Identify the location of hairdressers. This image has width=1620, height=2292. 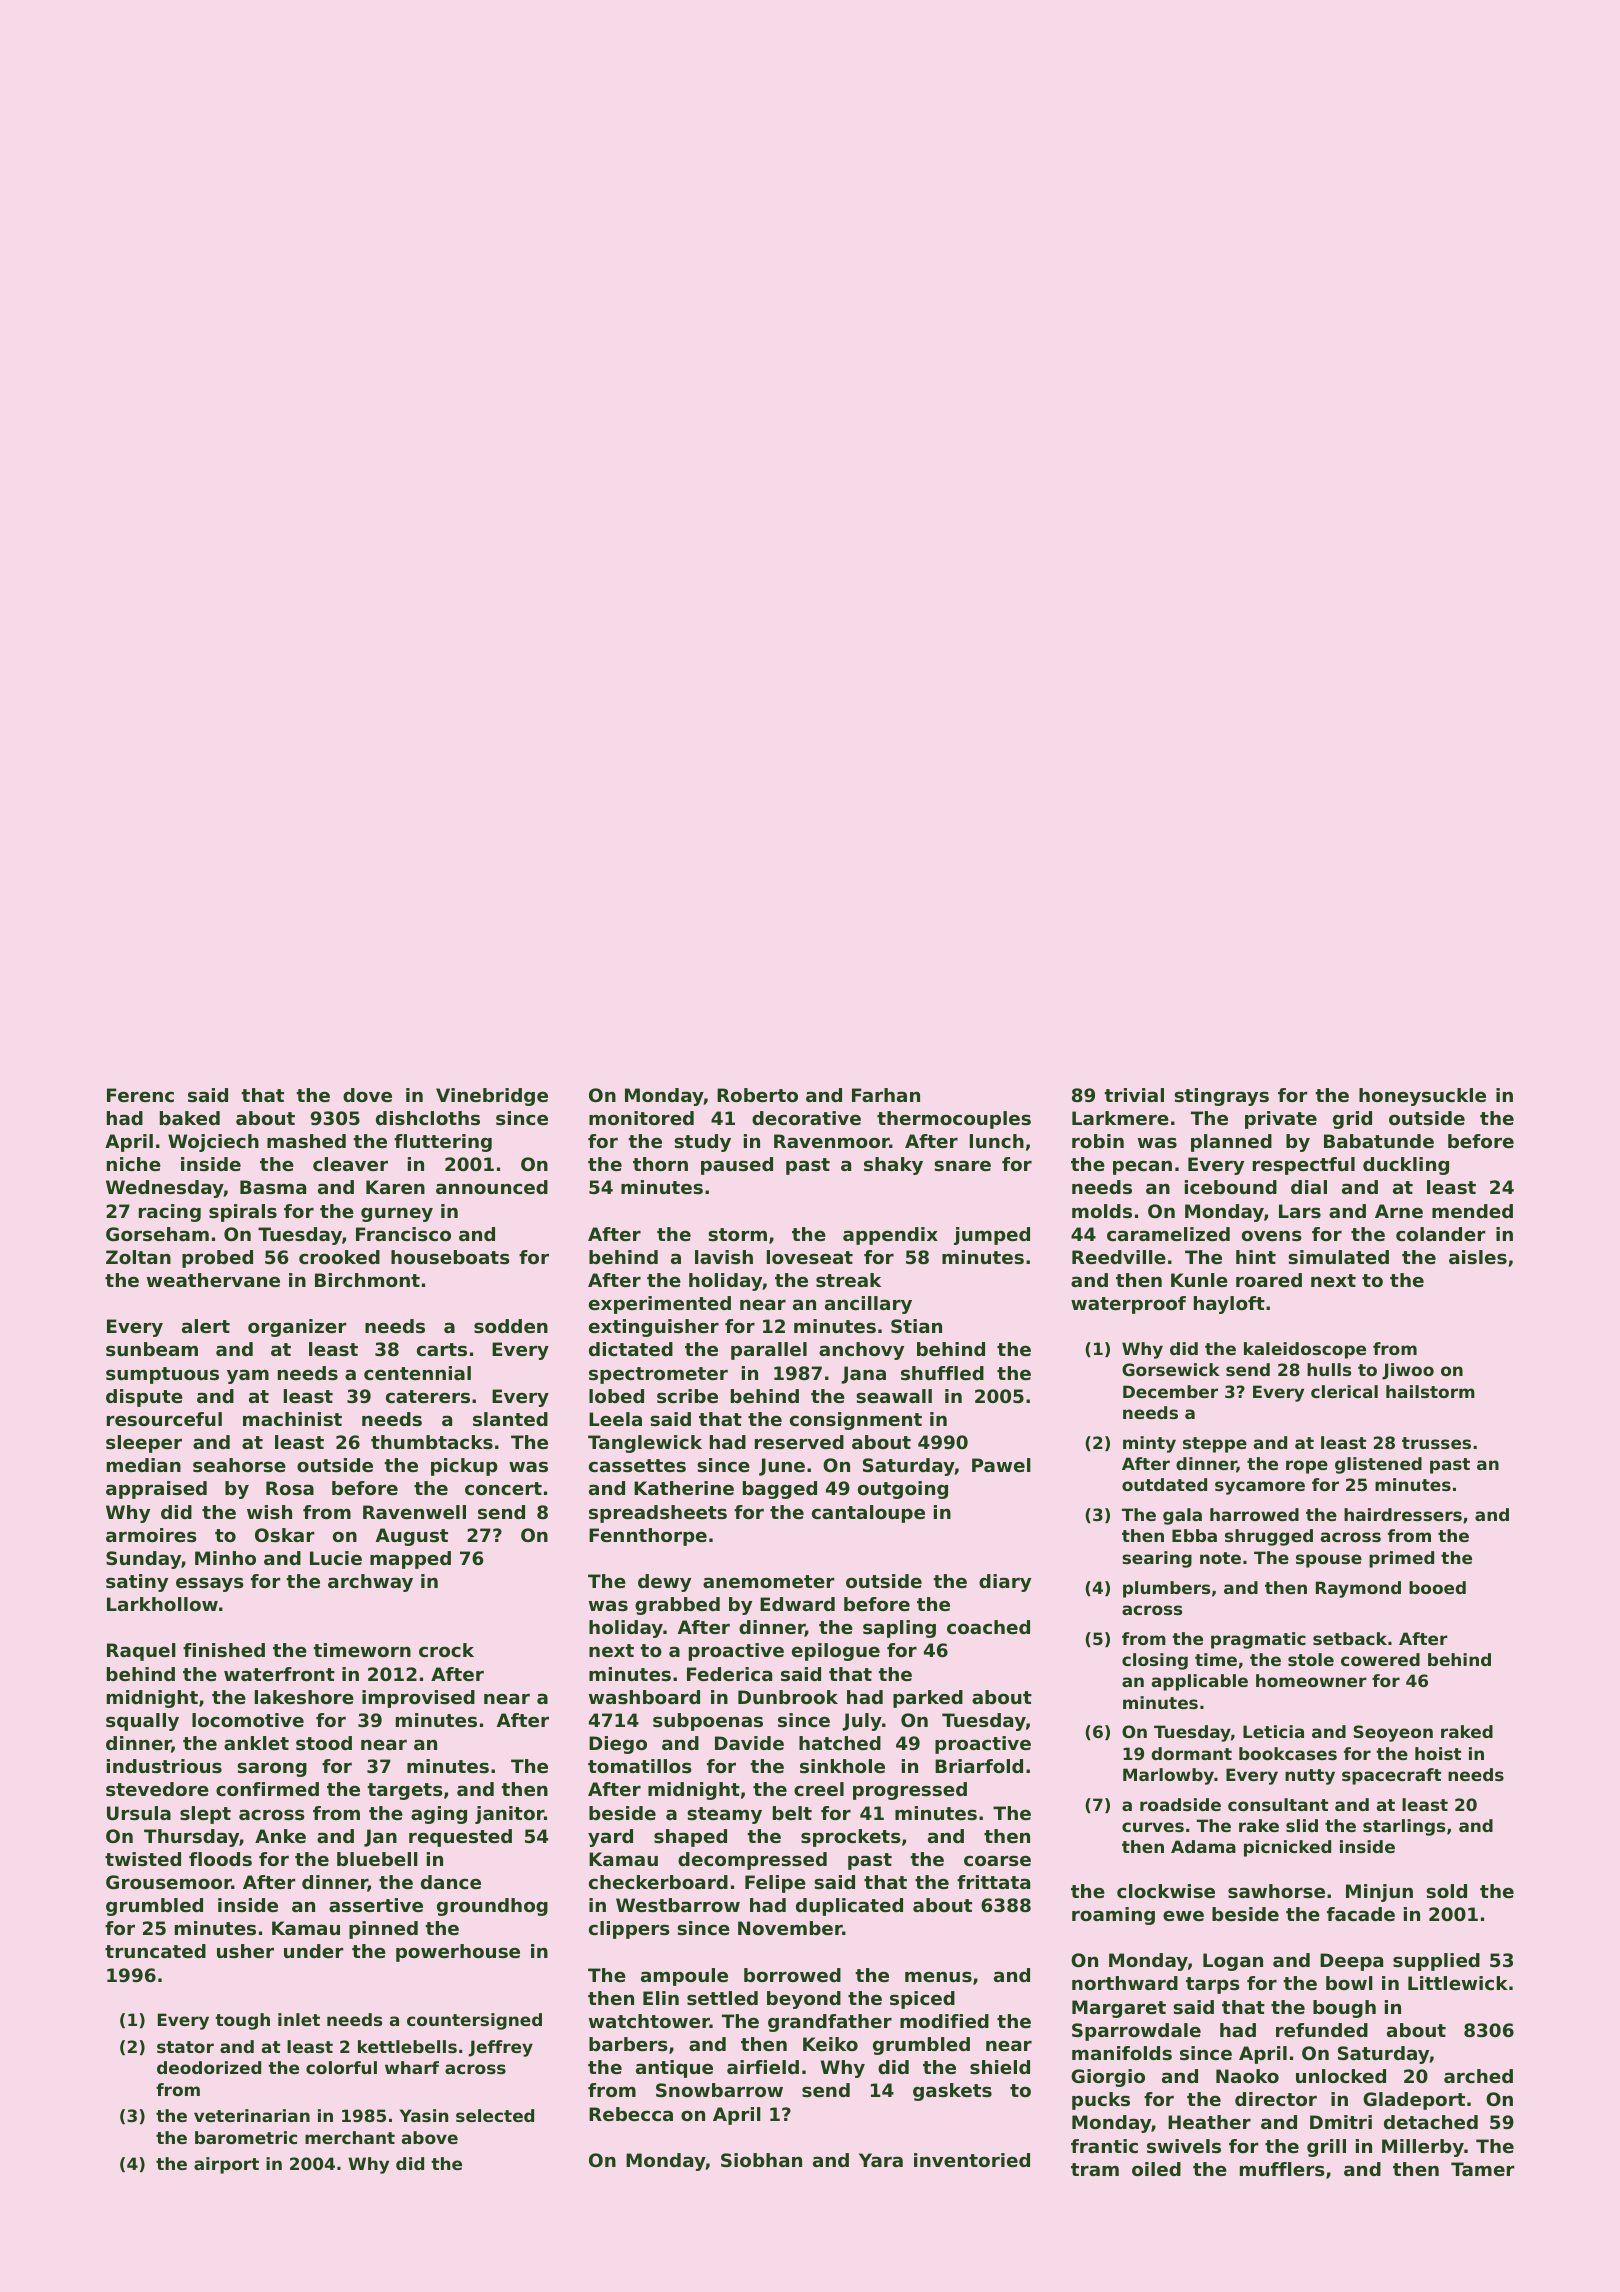
(1403, 1514).
